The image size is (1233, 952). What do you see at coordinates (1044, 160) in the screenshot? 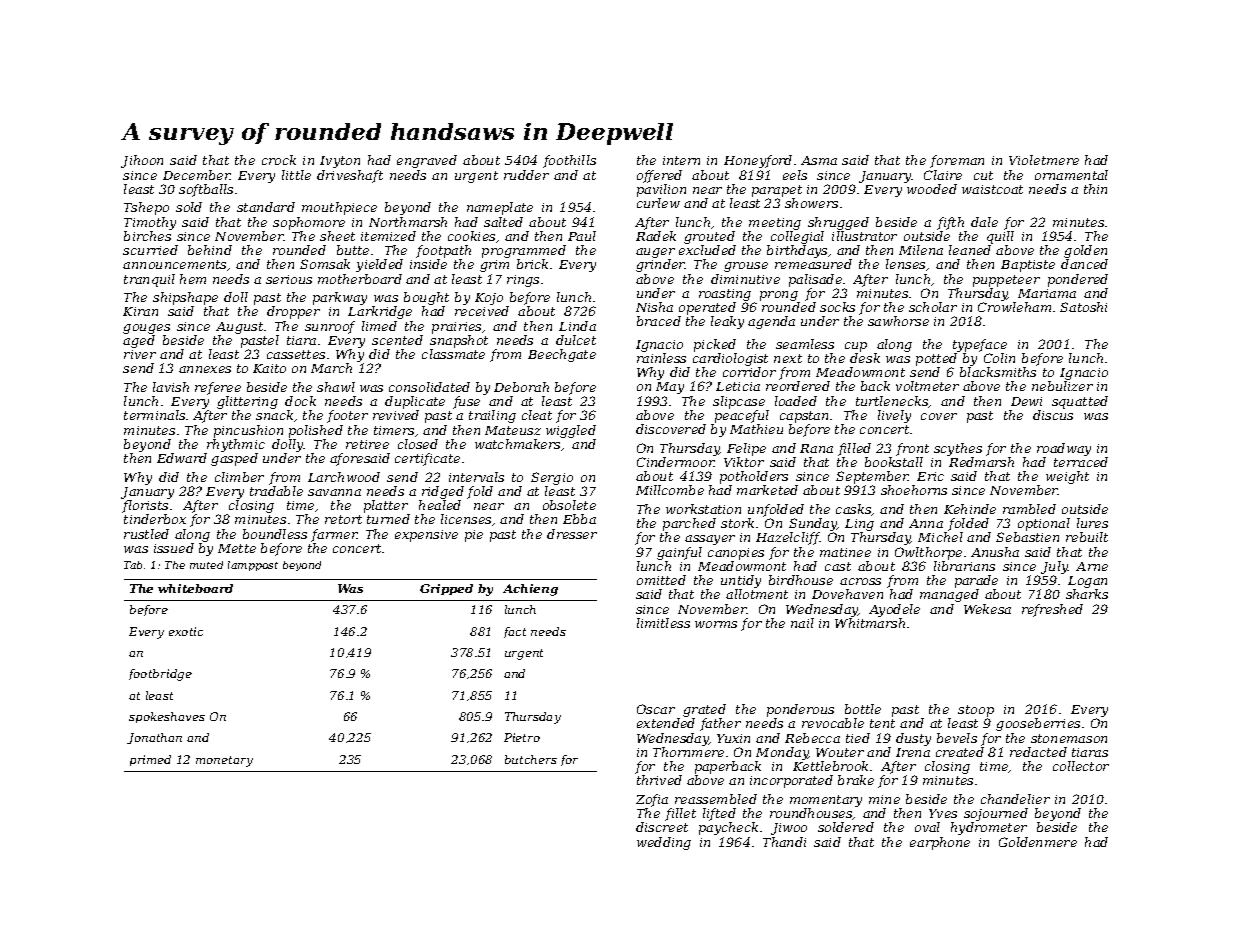
I see `Violetmere` at bounding box center [1044, 160].
